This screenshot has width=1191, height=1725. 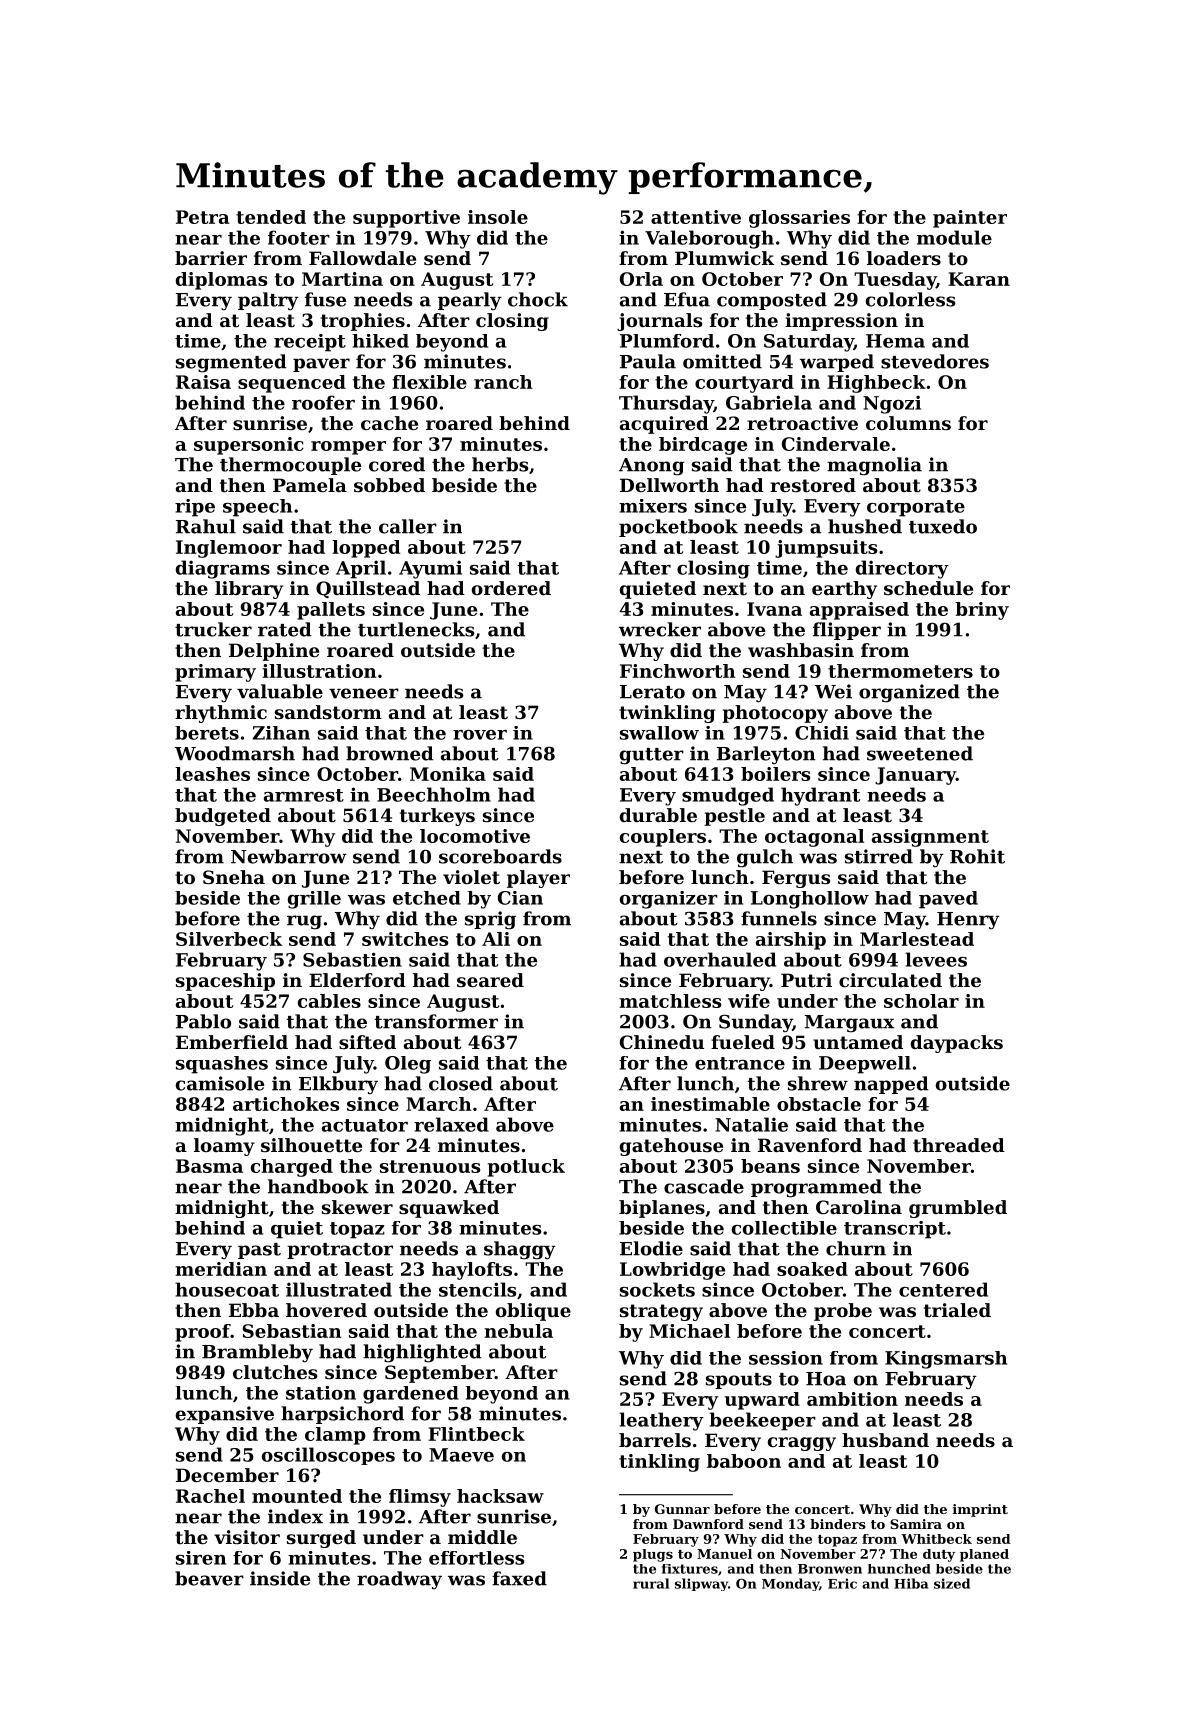 I want to click on tended, so click(x=271, y=217).
